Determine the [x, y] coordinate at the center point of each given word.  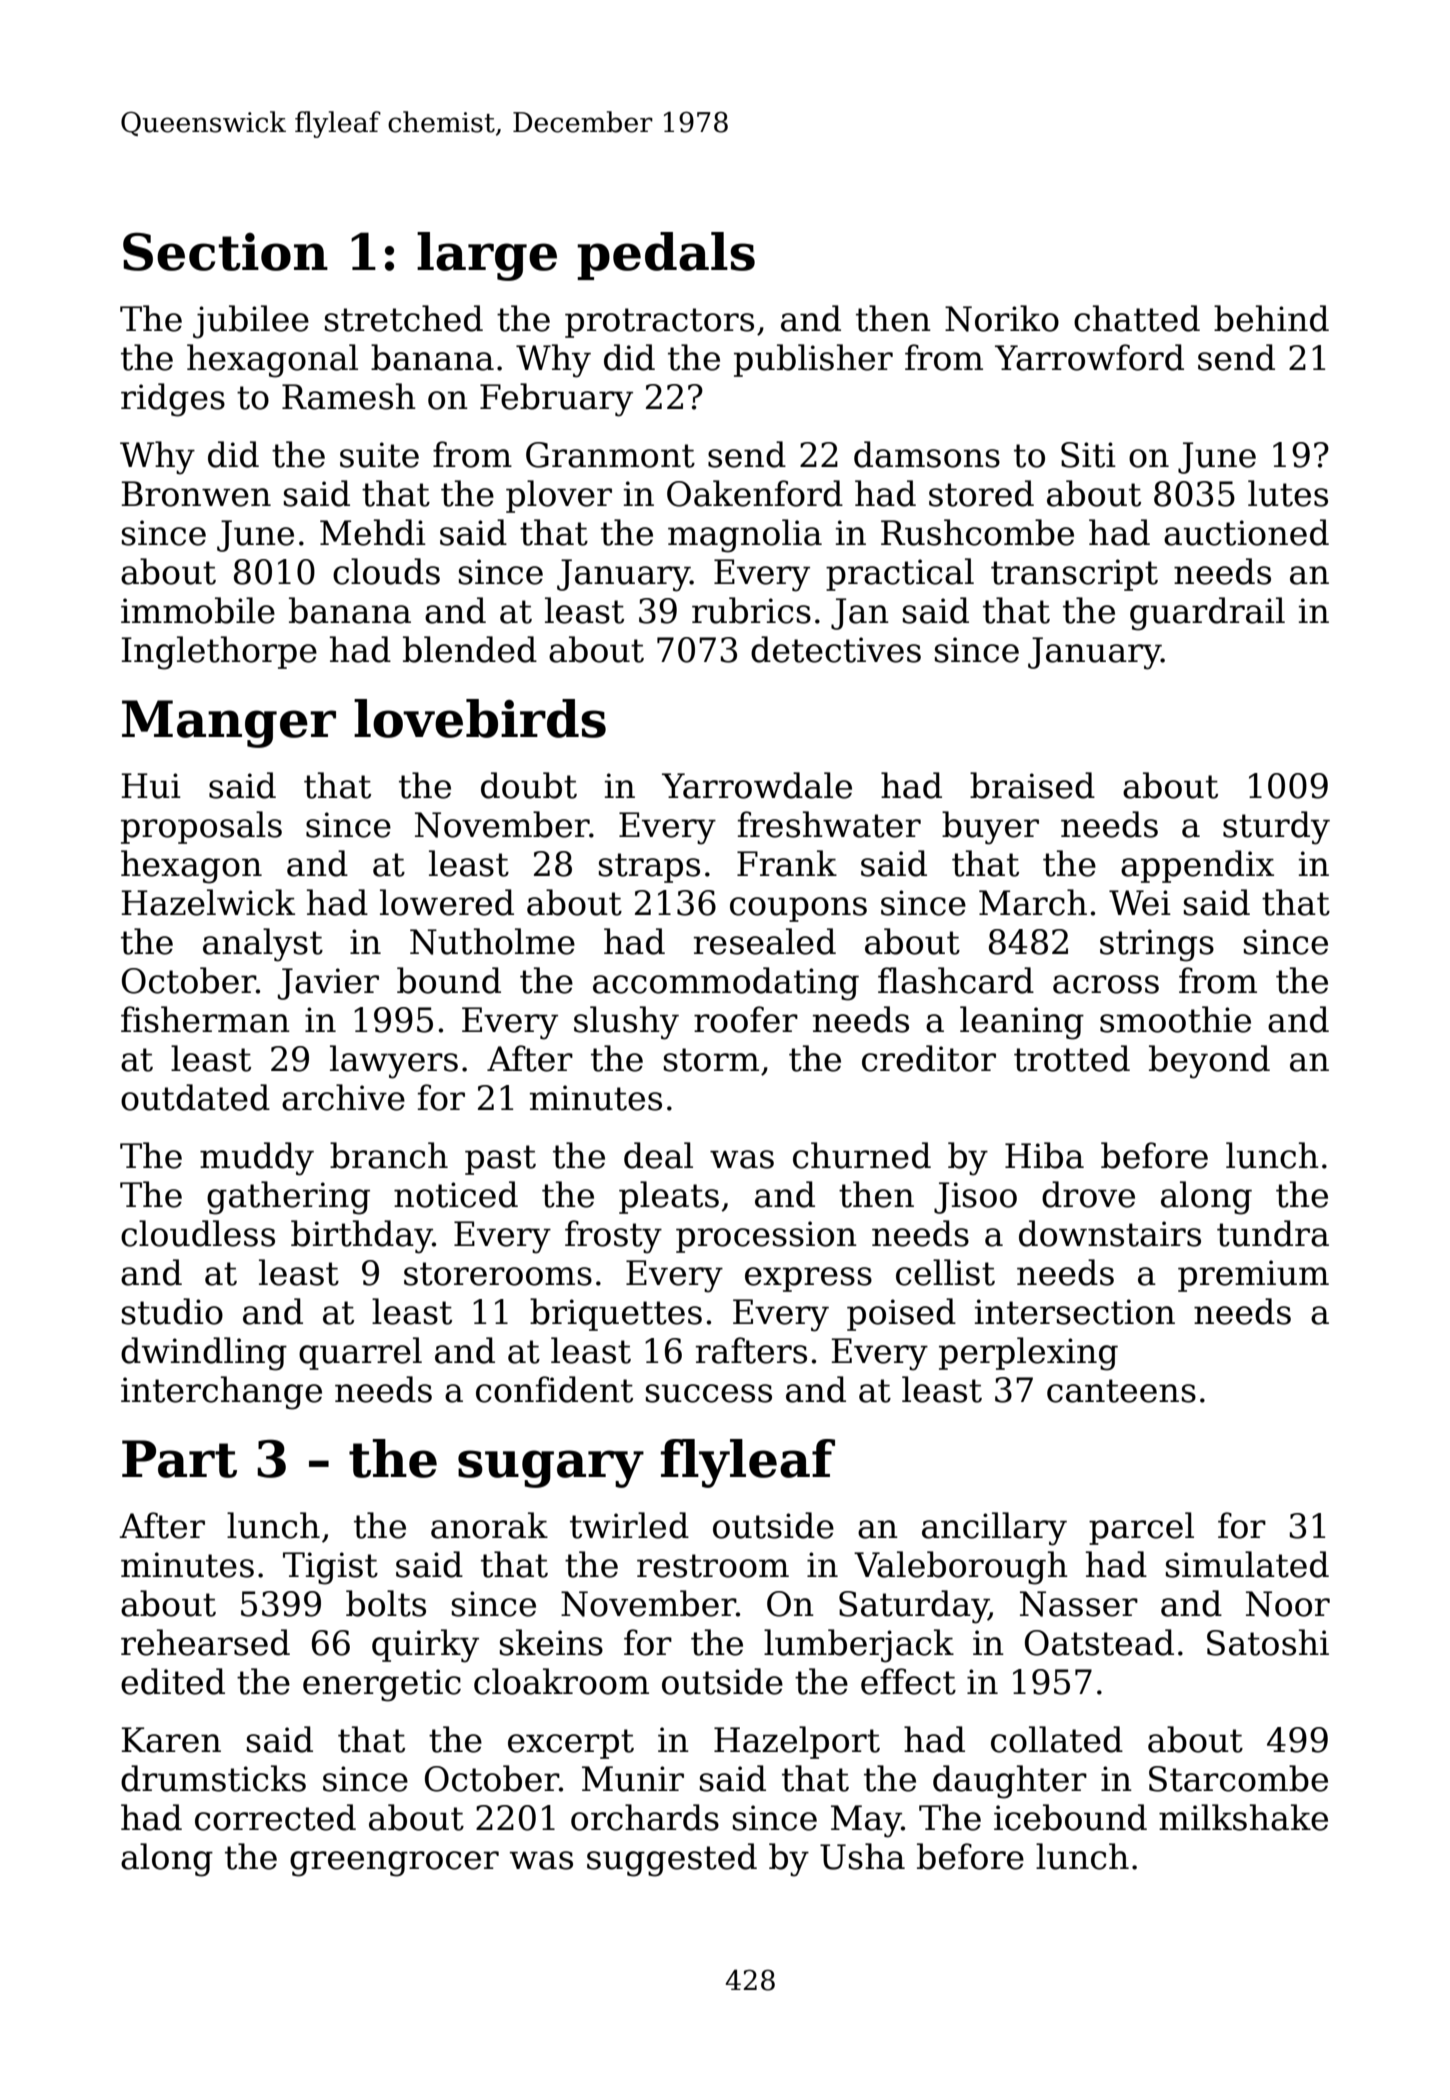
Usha [862, 1856]
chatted [1137, 318]
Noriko [1002, 318]
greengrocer [394, 1864]
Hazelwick [208, 902]
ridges [173, 400]
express [808, 1279]
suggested [672, 1860]
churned [862, 1155]
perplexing [1028, 1354]
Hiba [1044, 1155]
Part [179, 1459]
